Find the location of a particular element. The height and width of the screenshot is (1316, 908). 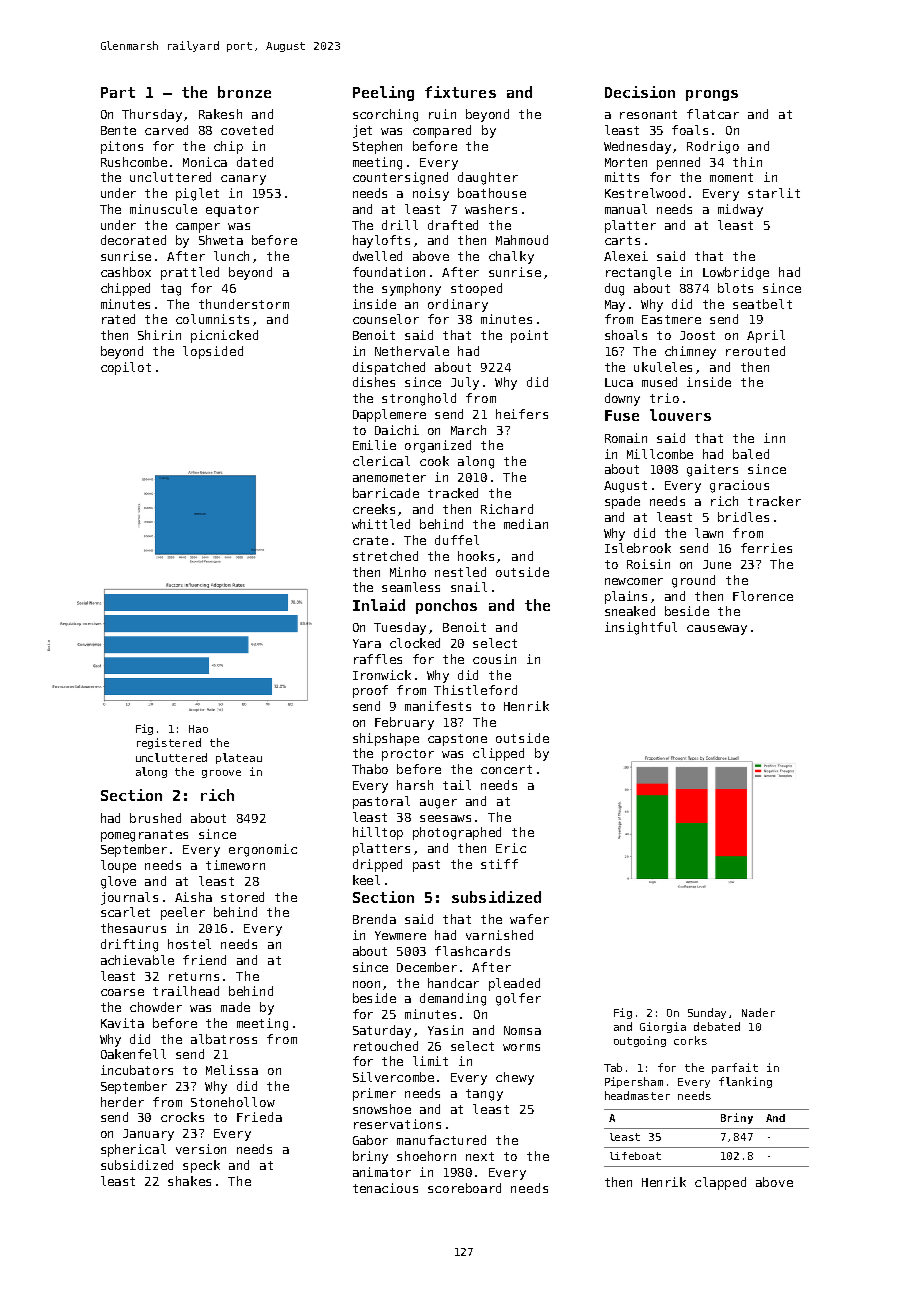

scarlet is located at coordinates (125, 912).
